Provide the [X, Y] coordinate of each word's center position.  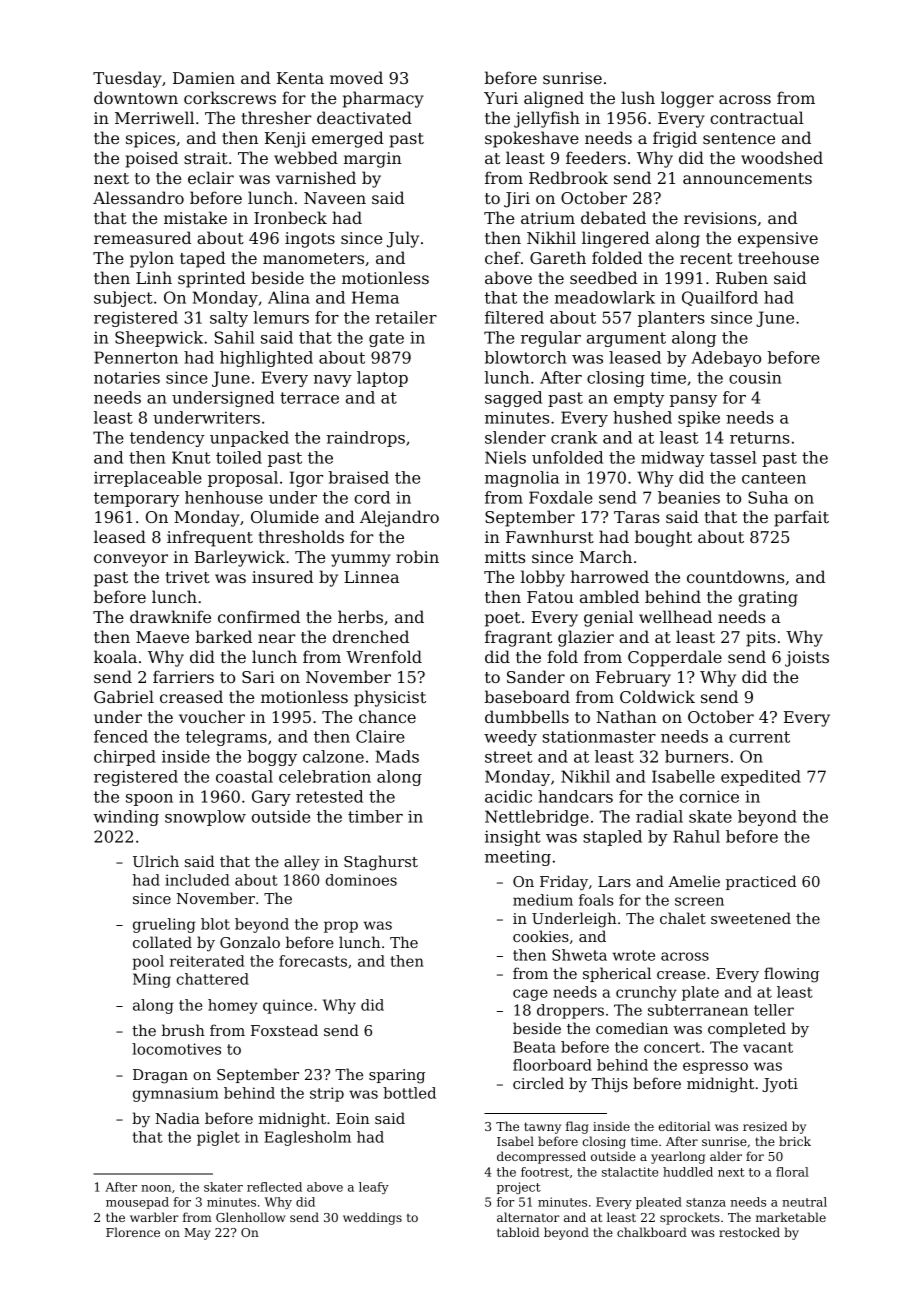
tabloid [518, 1232]
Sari [258, 677]
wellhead [675, 616]
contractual [757, 117]
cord [372, 497]
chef [503, 257]
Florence [133, 1232]
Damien [204, 78]
